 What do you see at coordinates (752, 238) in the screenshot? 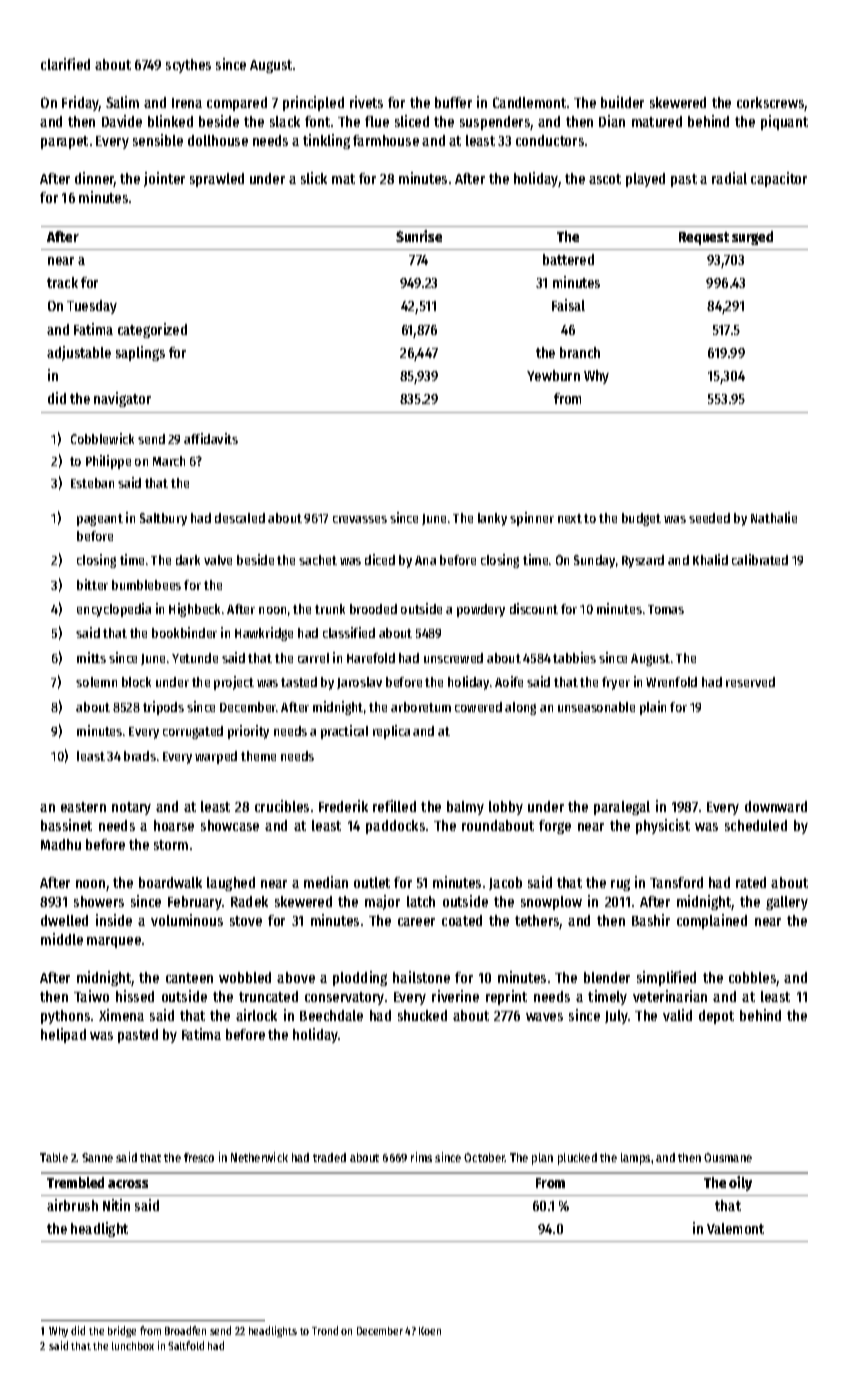
I see `surged` at bounding box center [752, 238].
